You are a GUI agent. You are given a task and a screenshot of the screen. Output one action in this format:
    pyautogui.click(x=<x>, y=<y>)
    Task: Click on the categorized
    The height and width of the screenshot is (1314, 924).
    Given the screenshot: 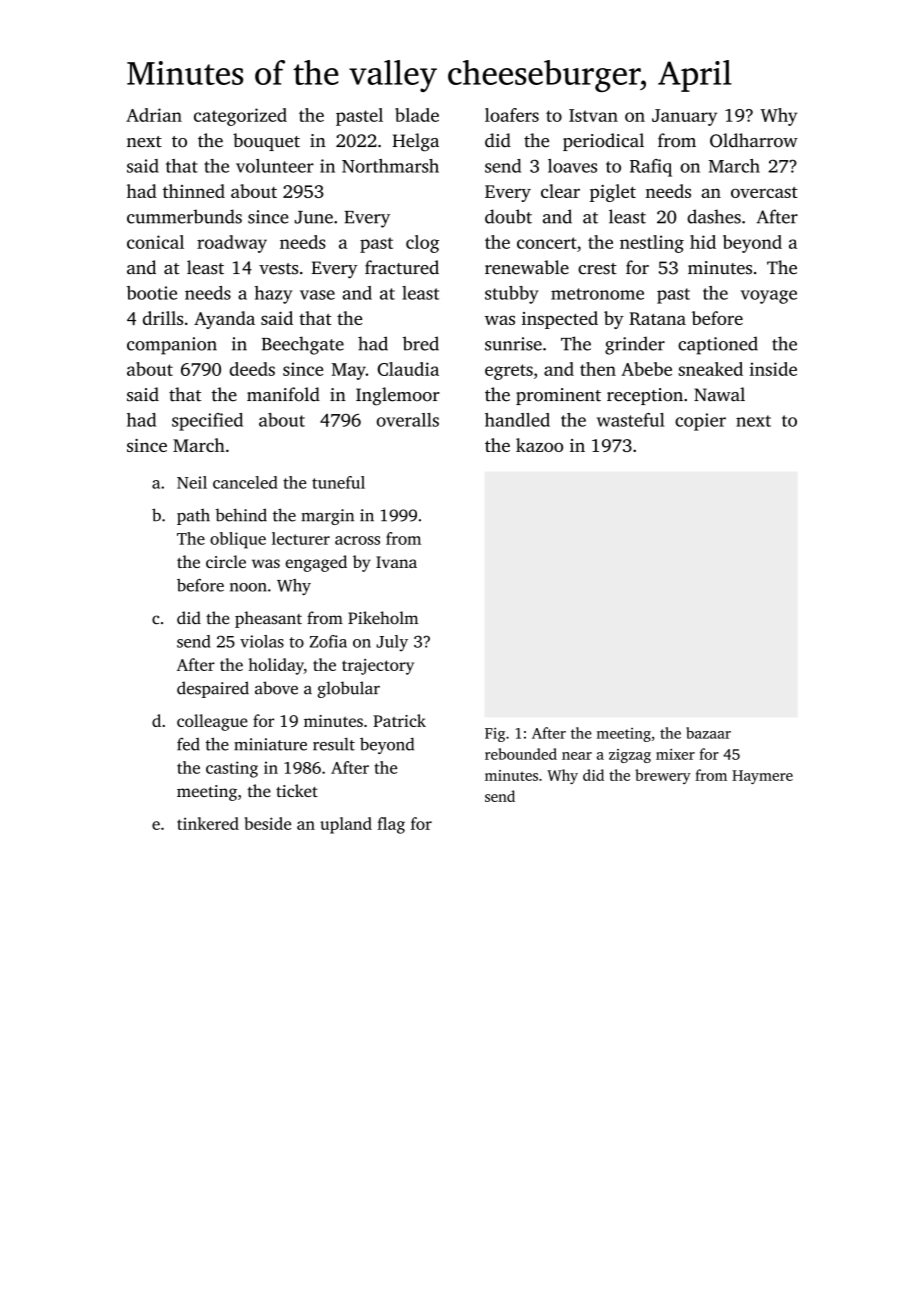 What is the action you would take?
    pyautogui.click(x=240, y=117)
